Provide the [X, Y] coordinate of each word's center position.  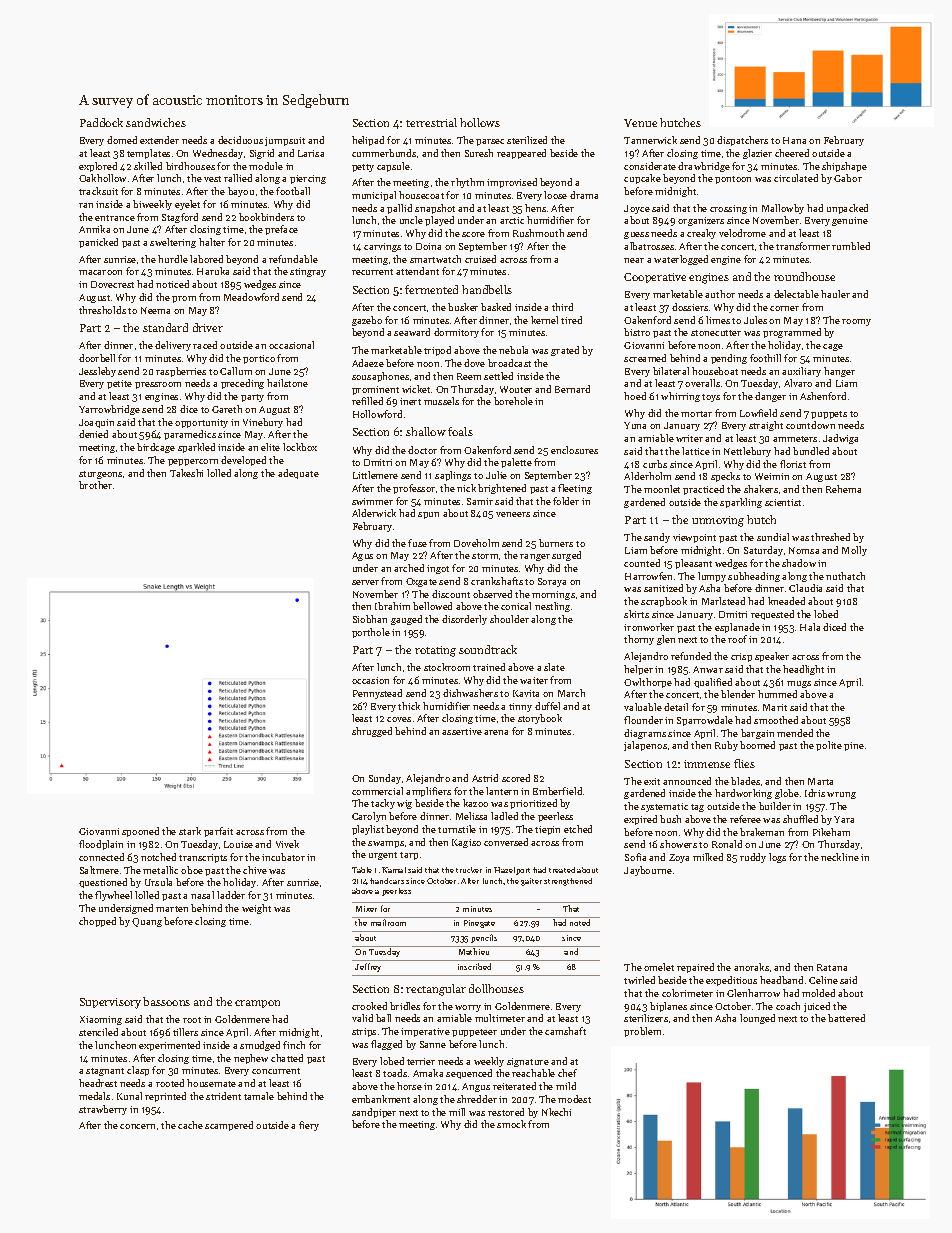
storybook [540, 719]
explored [98, 167]
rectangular [436, 990]
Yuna [635, 425]
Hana [794, 140]
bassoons [166, 1001]
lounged [757, 1019]
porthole [371, 633]
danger [770, 397]
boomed [757, 745]
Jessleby [97, 372]
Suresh [479, 153]
